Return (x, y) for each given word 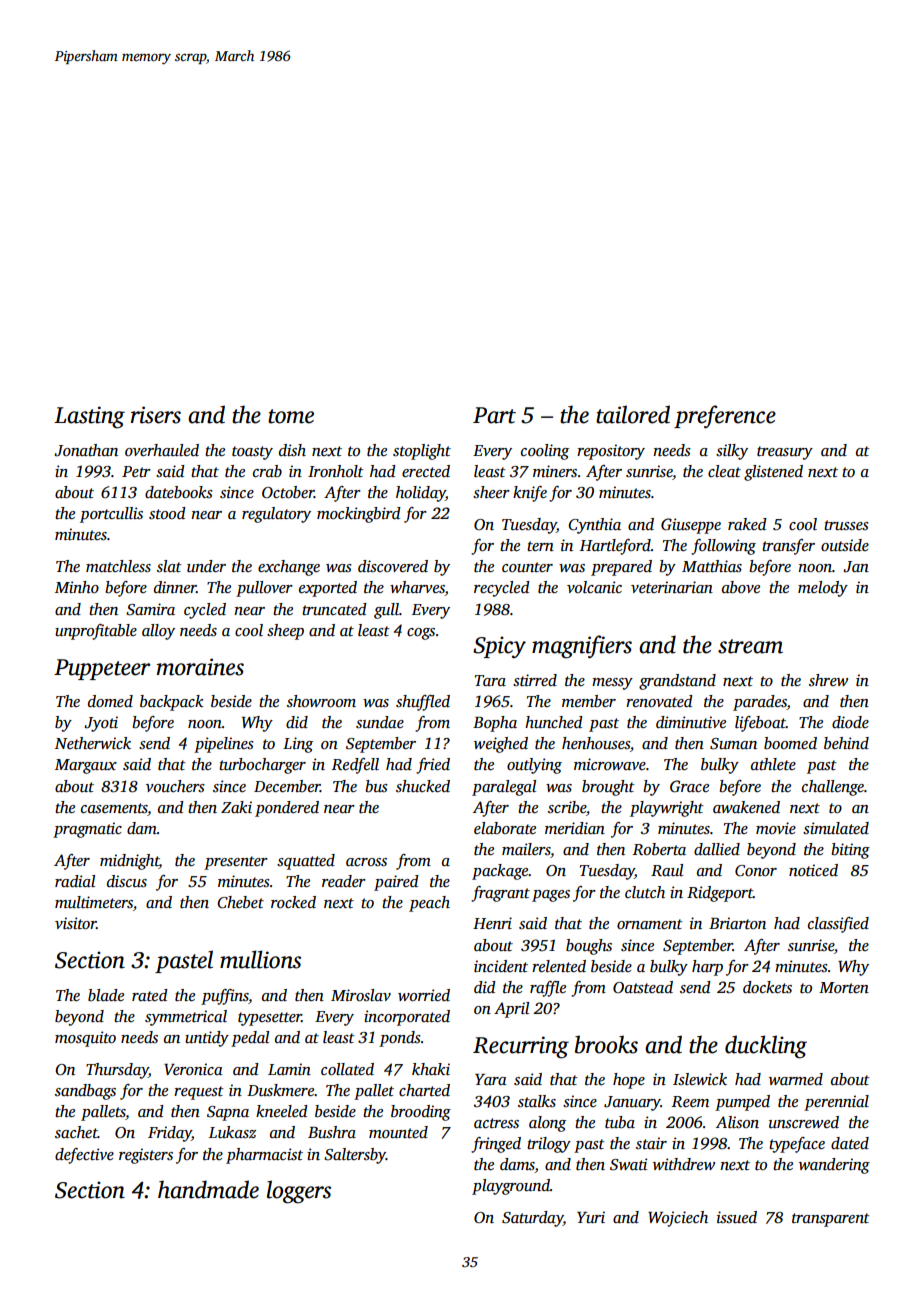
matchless (118, 566)
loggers (299, 1192)
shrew (828, 680)
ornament (650, 924)
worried (424, 995)
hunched (554, 722)
